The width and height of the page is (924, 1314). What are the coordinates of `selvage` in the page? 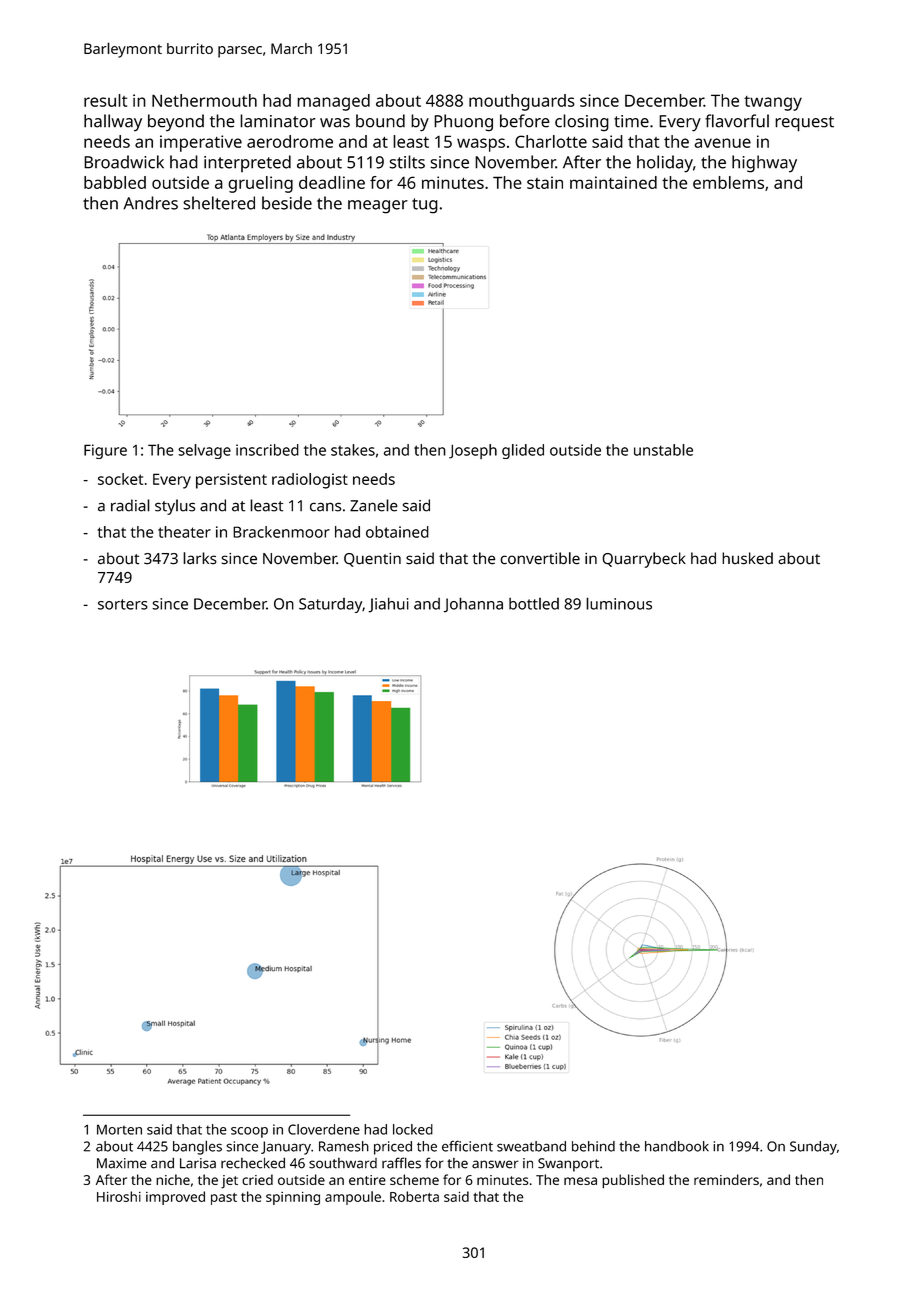 It's located at (204, 451).
